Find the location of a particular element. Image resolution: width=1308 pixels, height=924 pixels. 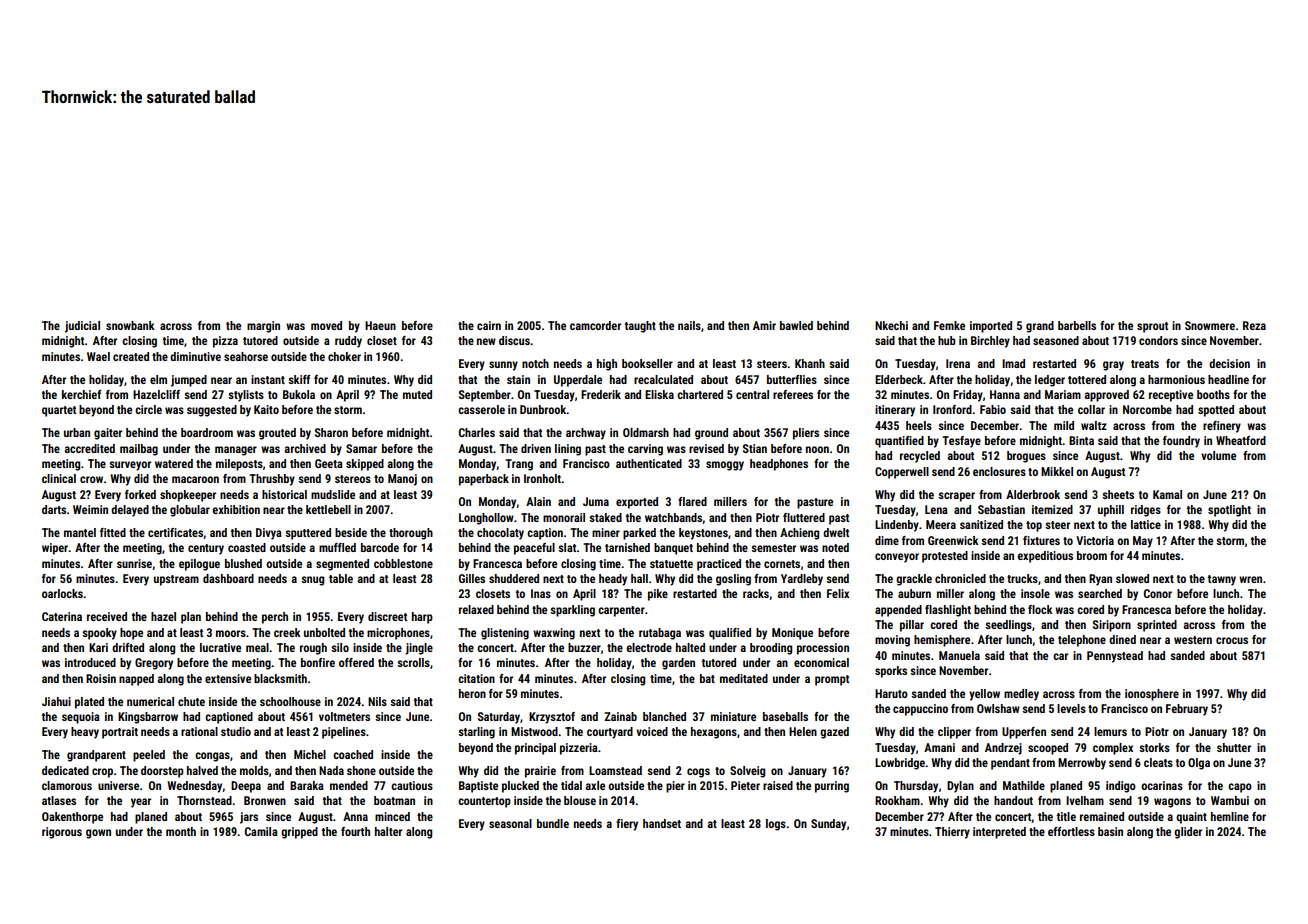

snug is located at coordinates (312, 581).
